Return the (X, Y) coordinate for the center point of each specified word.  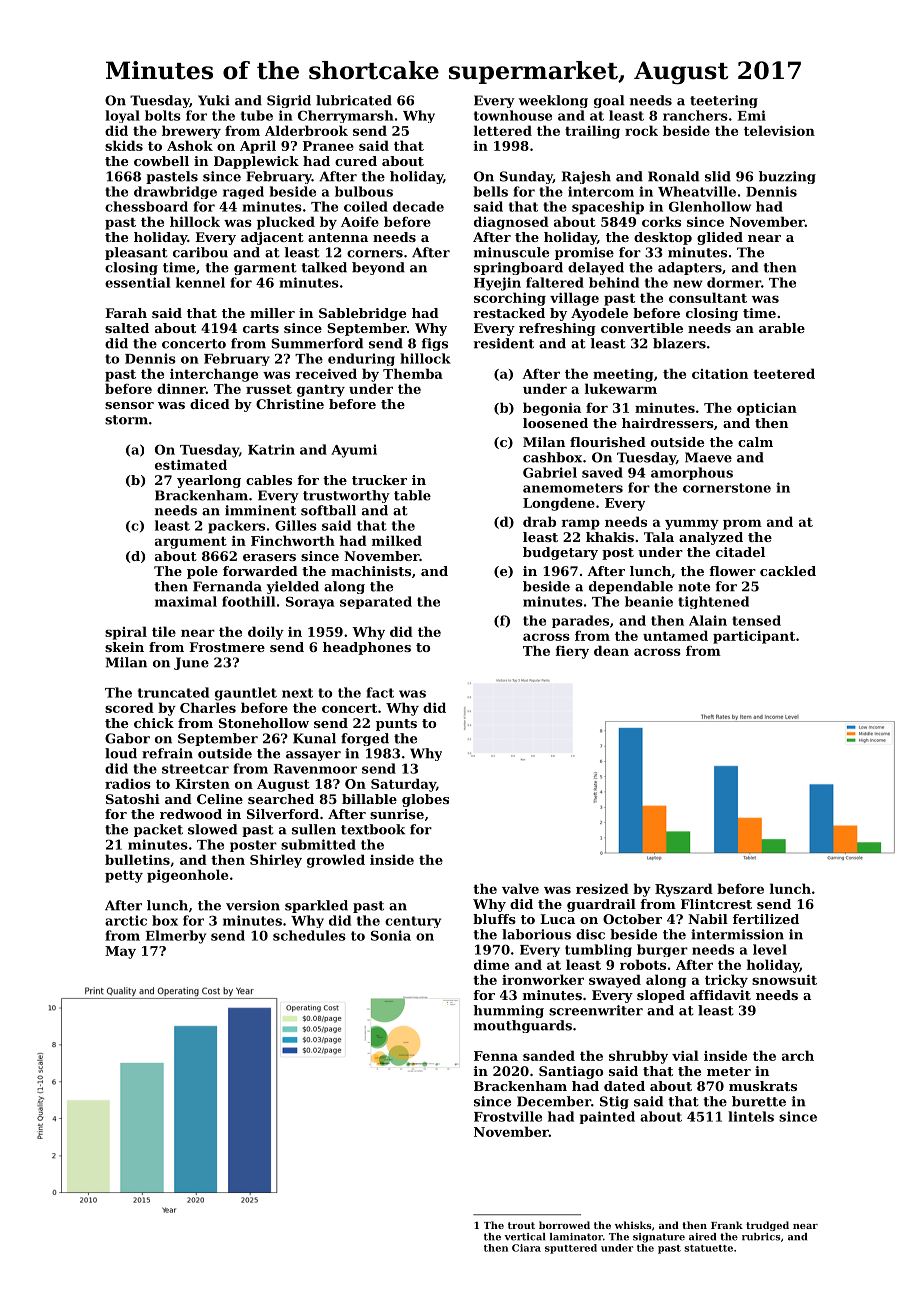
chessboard (146, 206)
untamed (675, 635)
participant (754, 637)
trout (521, 1225)
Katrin (271, 449)
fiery (572, 652)
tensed (756, 620)
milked (397, 540)
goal (609, 101)
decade (418, 206)
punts (396, 725)
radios (128, 783)
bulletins (137, 859)
